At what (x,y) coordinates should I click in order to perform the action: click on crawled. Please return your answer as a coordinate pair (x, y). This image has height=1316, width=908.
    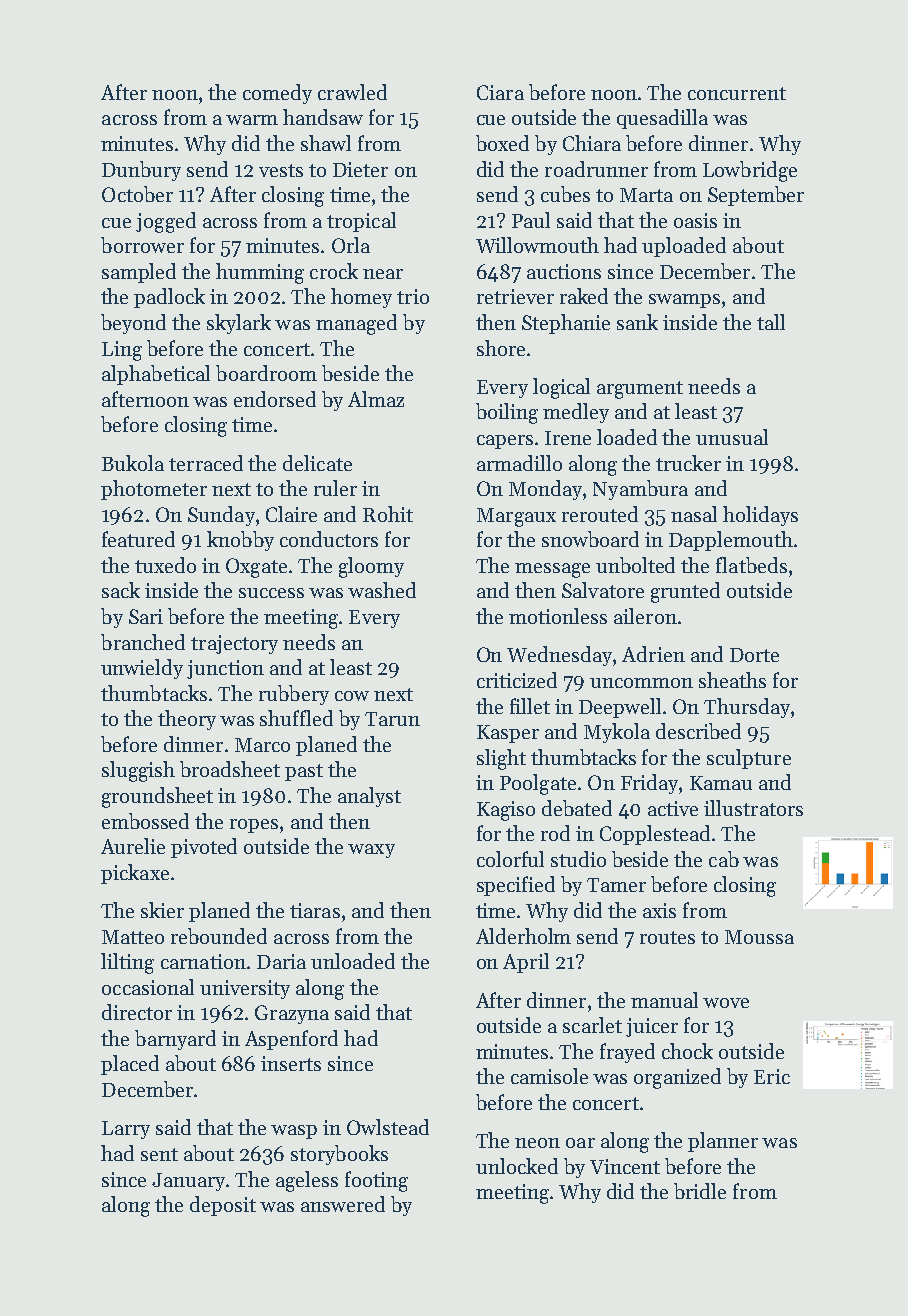
    Looking at the image, I should click on (352, 92).
